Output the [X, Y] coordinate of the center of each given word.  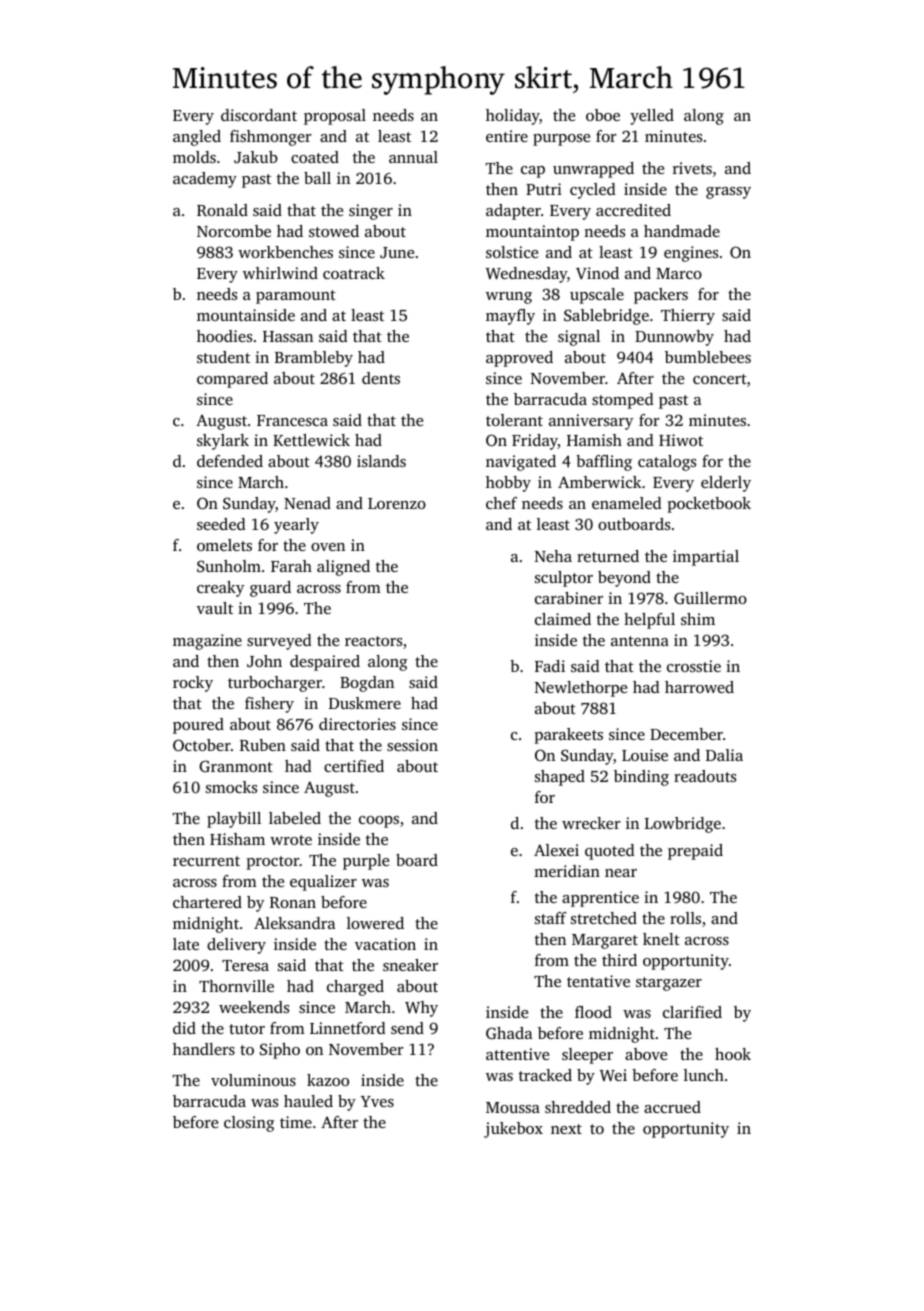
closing [249, 1124]
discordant [259, 115]
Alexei [556, 850]
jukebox [513, 1130]
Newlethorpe [581, 689]
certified [354, 766]
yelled [652, 117]
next [566, 1129]
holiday [513, 117]
